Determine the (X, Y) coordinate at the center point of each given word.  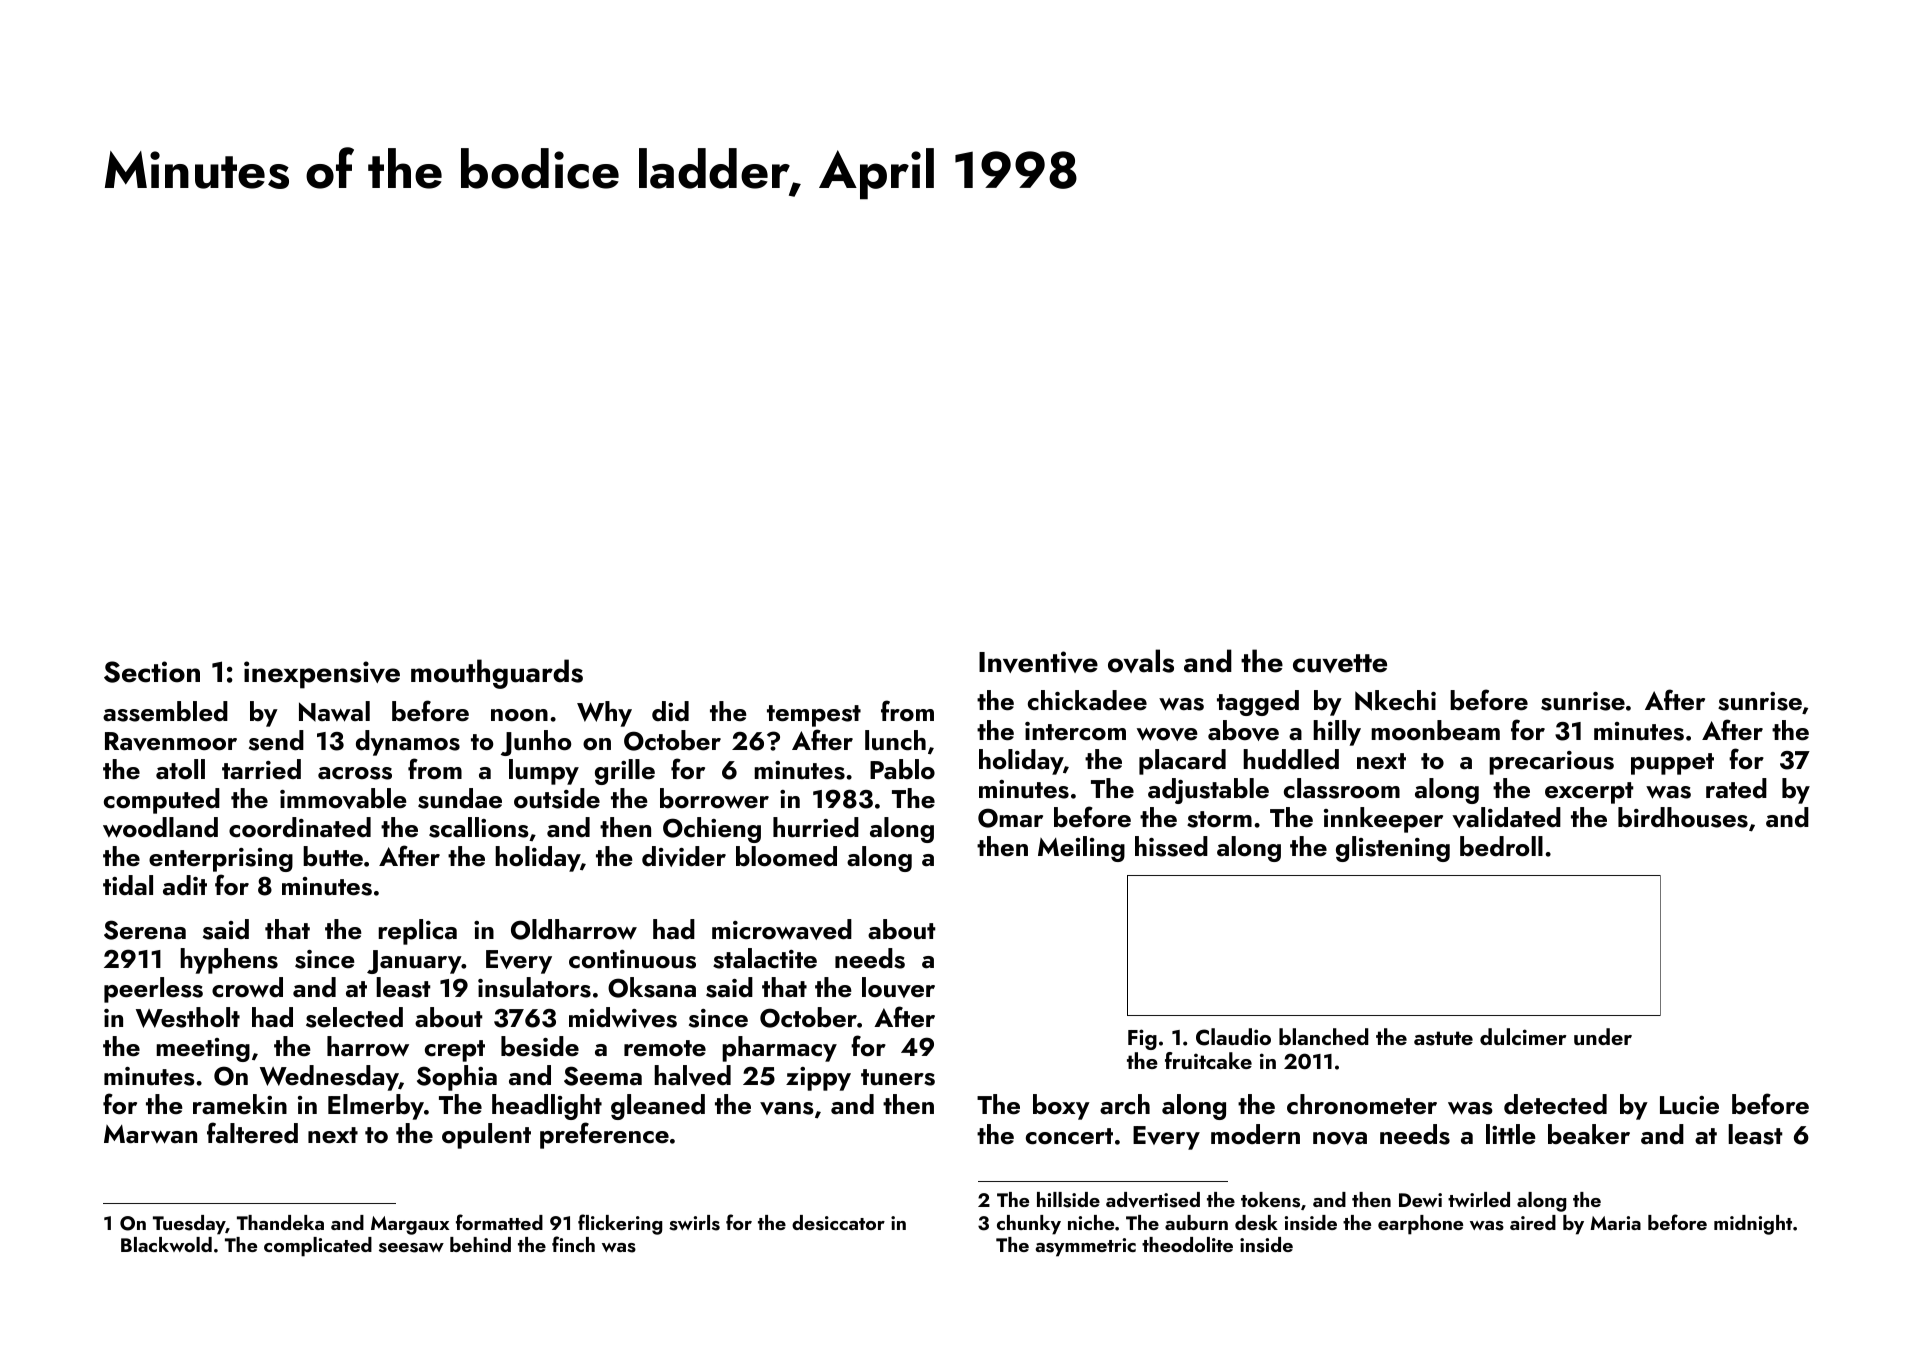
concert (1069, 1136)
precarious (1551, 763)
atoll (180, 769)
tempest (814, 716)
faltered (252, 1133)
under (1603, 1036)
